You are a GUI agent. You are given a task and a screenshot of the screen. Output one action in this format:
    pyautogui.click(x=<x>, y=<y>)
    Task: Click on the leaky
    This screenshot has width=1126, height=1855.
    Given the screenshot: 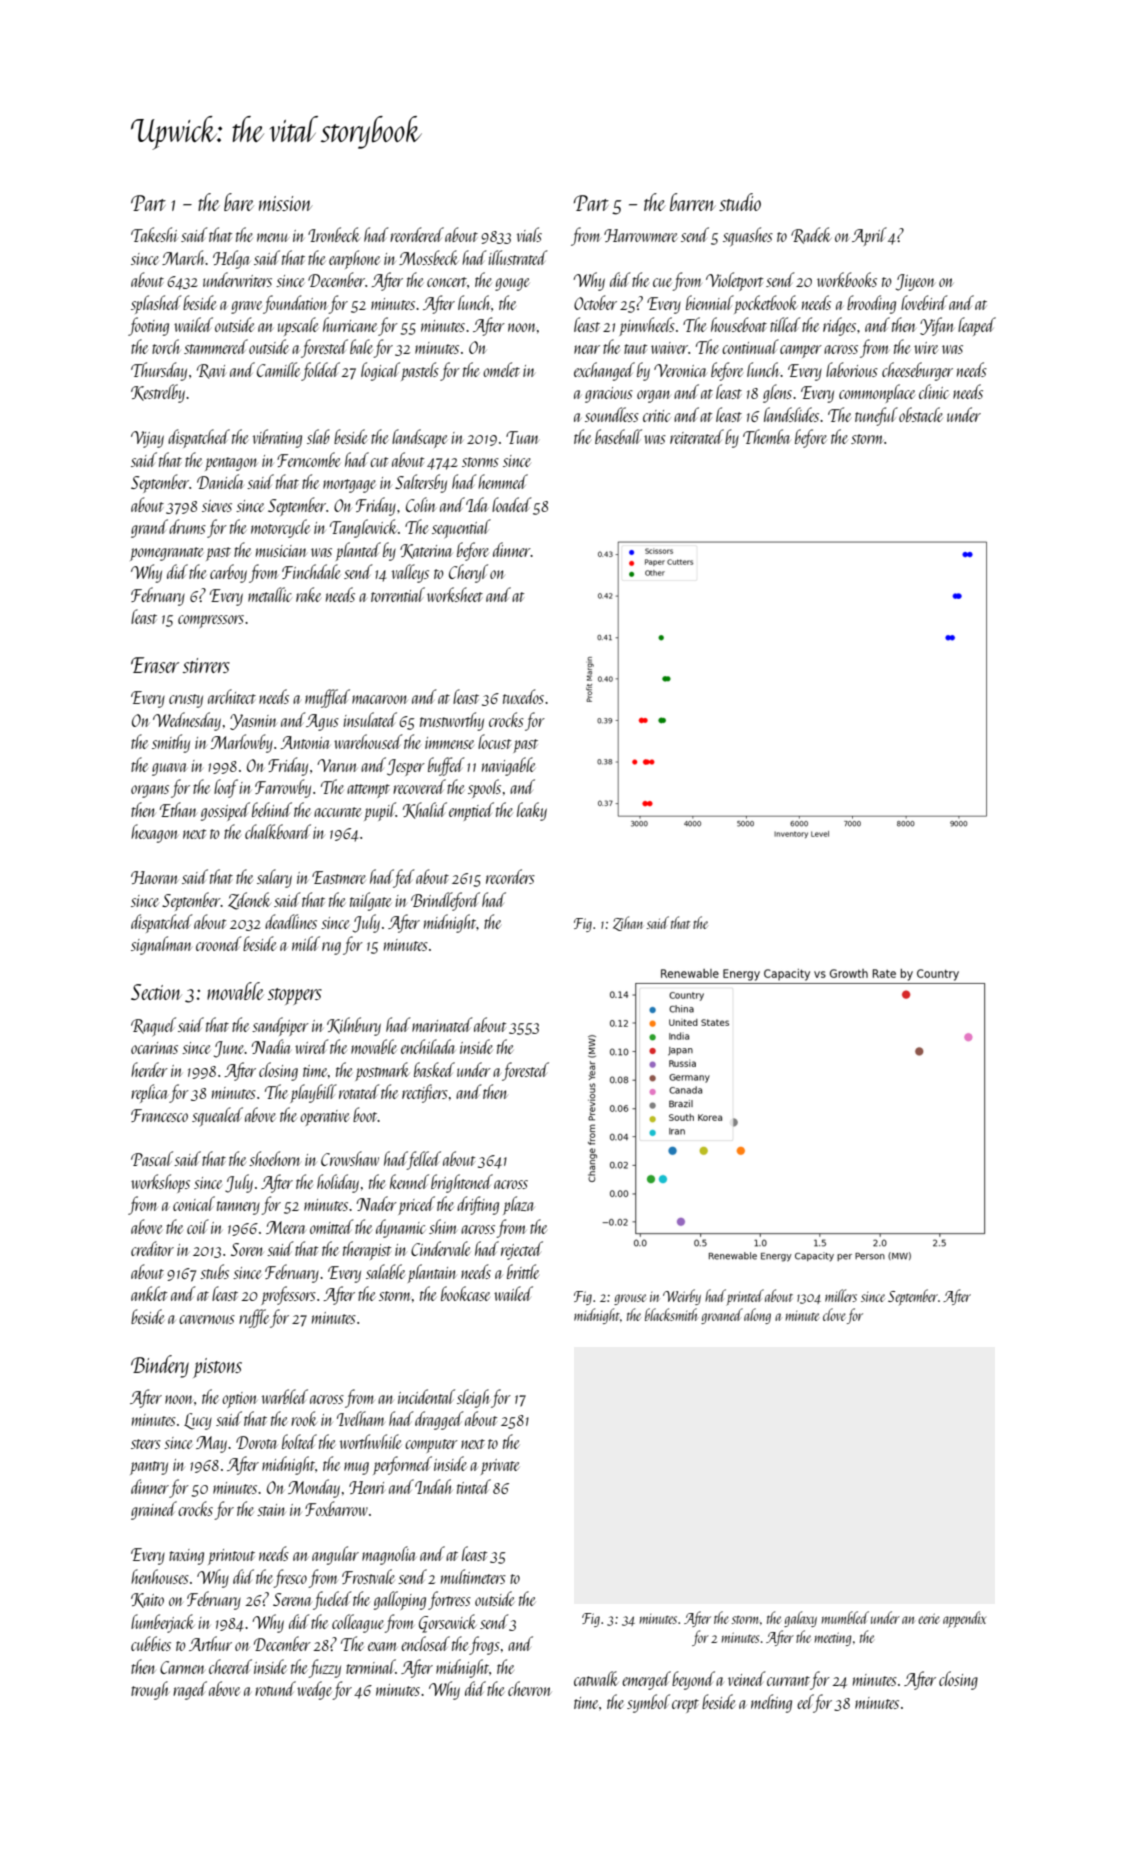 What is the action you would take?
    pyautogui.click(x=532, y=811)
